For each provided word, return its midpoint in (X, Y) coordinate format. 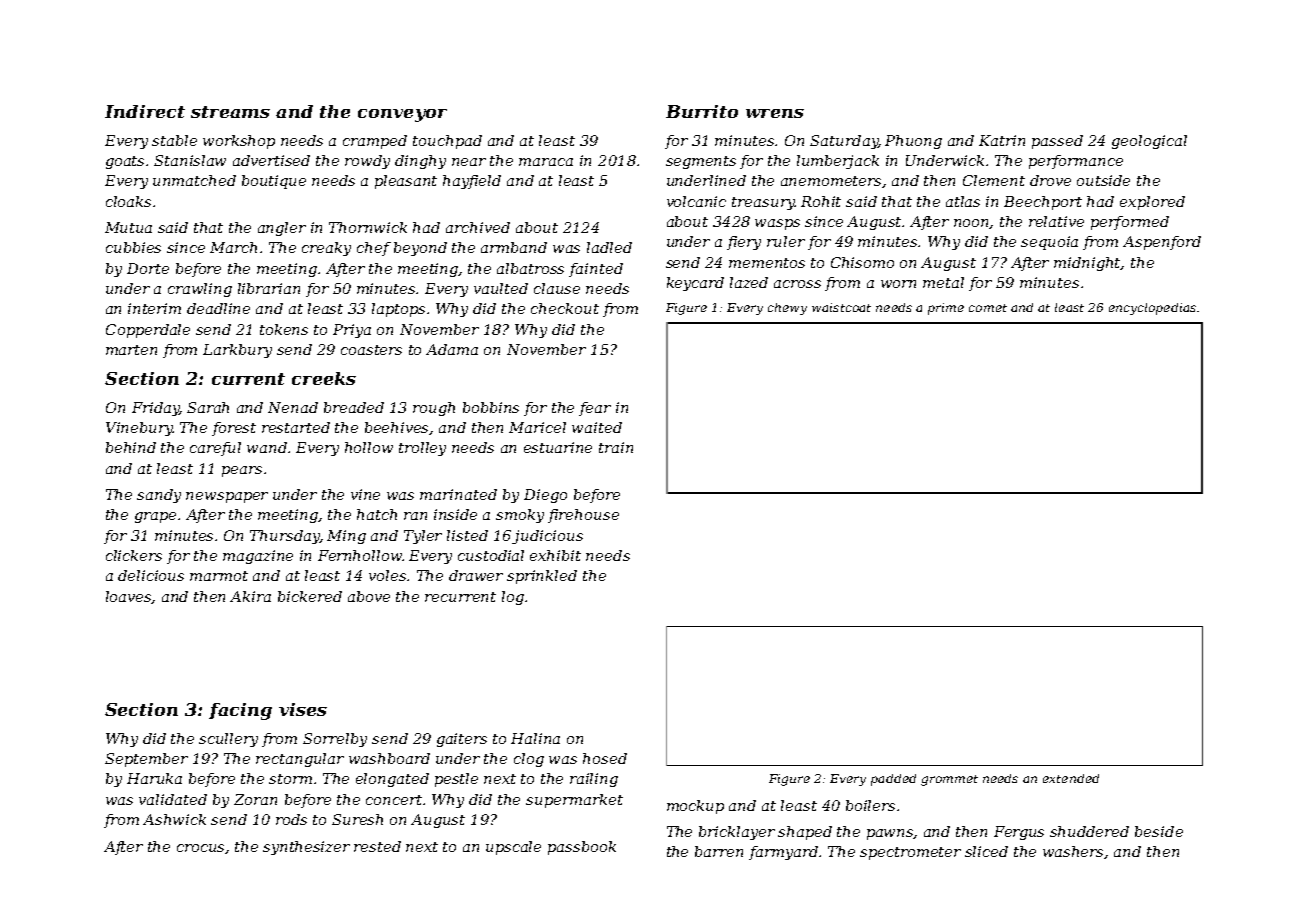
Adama (452, 349)
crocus (201, 849)
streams (230, 112)
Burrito (702, 111)
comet (988, 308)
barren (719, 851)
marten (131, 350)
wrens (775, 113)
